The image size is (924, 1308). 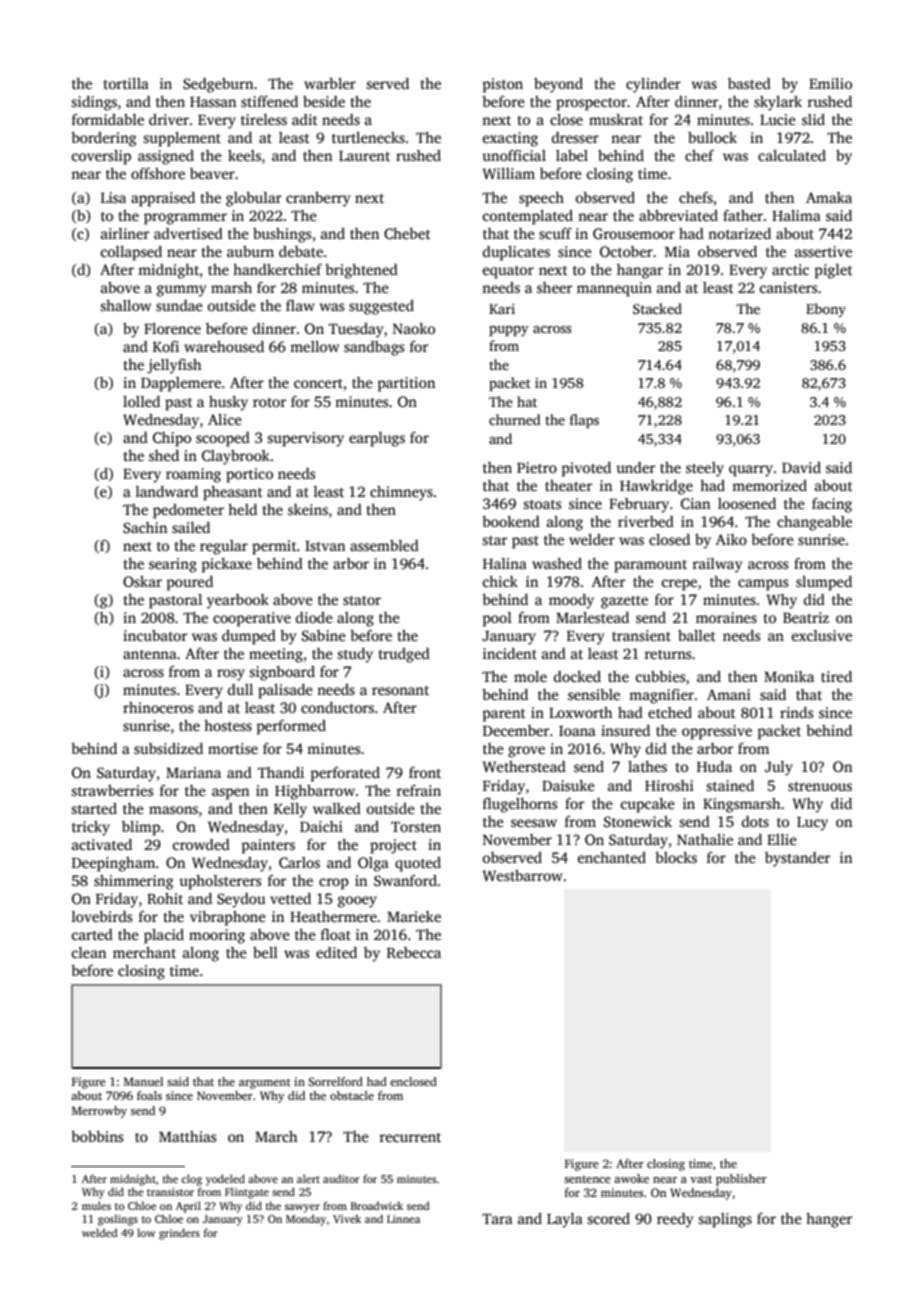 What do you see at coordinates (89, 952) in the document?
I see `clean` at bounding box center [89, 952].
